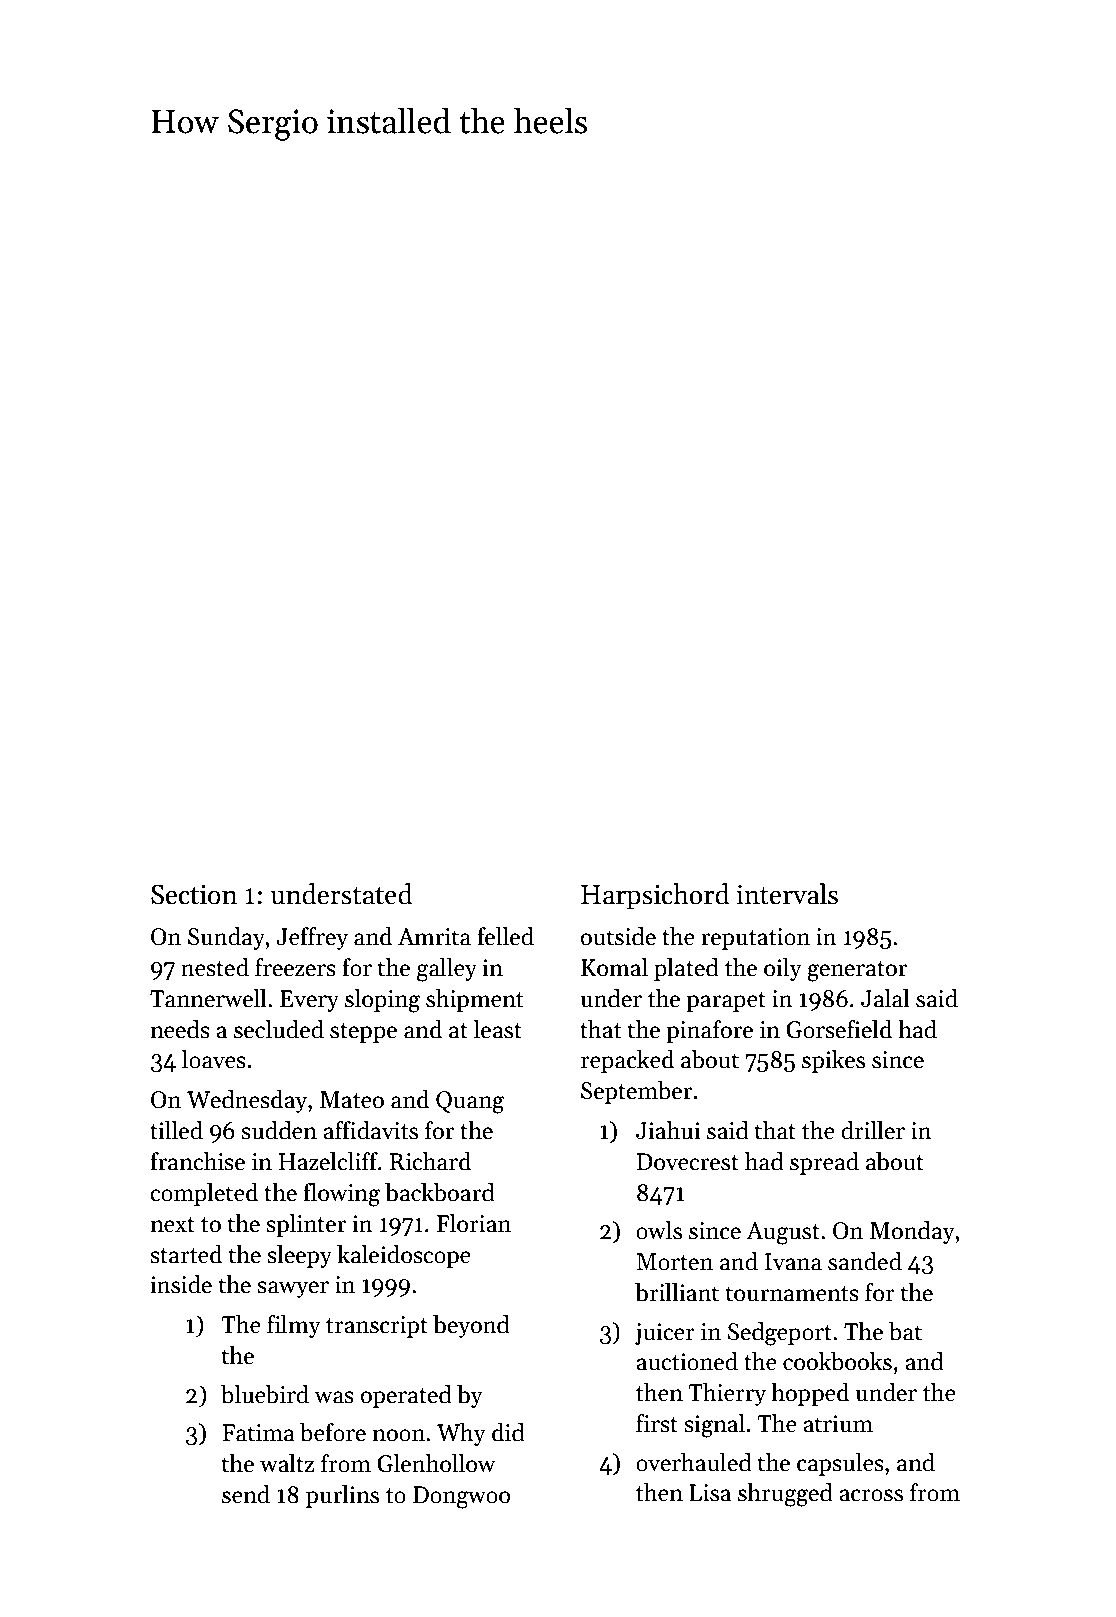 This document has width=1116, height=1617. What do you see at coordinates (294, 1326) in the document?
I see `filmy` at bounding box center [294, 1326].
